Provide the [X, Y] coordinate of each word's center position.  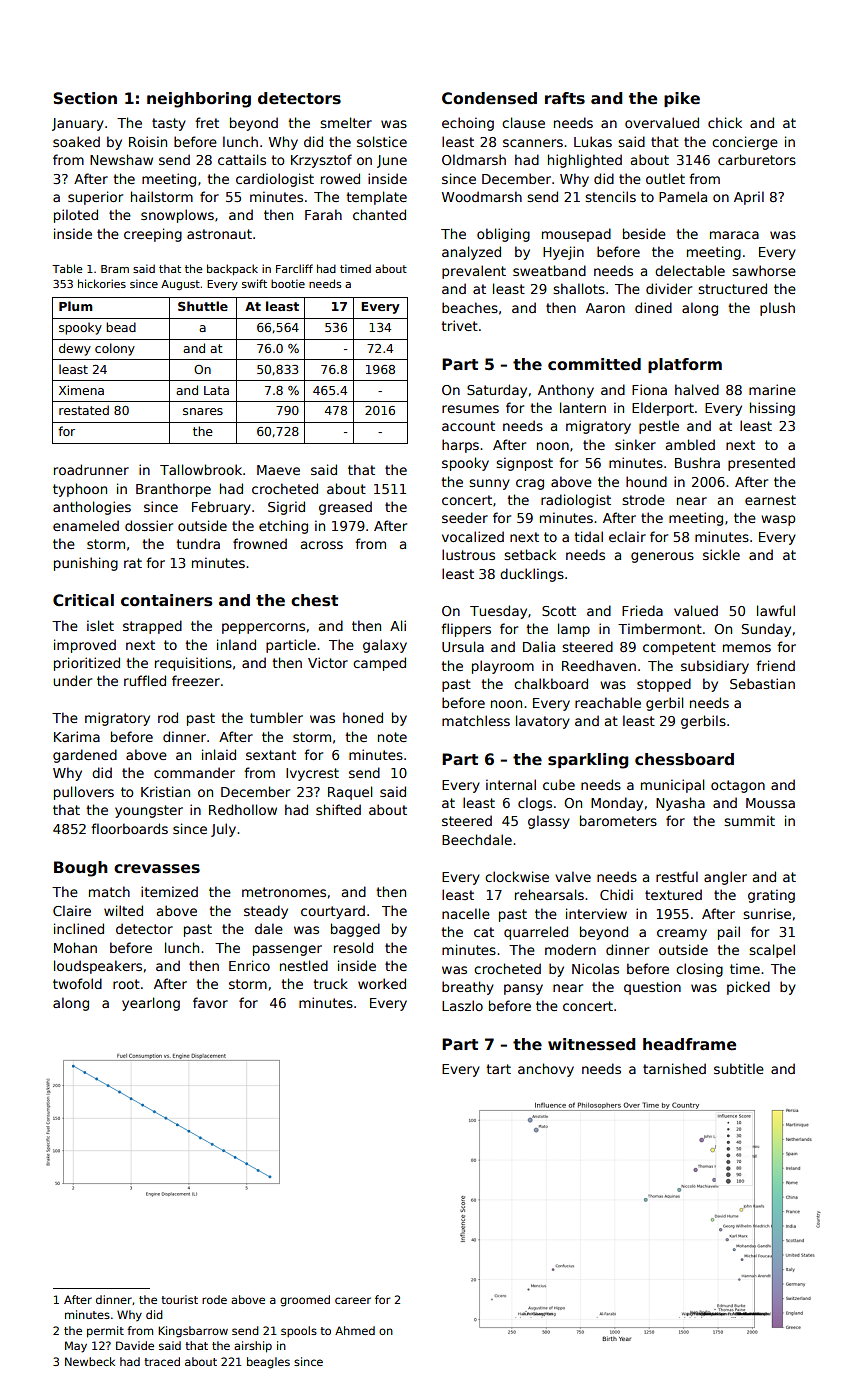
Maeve [278, 470]
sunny [489, 484]
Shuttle [203, 306]
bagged [355, 930]
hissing [772, 409]
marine [772, 389]
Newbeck [90, 1361]
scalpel [772, 951]
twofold [77, 983]
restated [84, 410]
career [353, 1300]
